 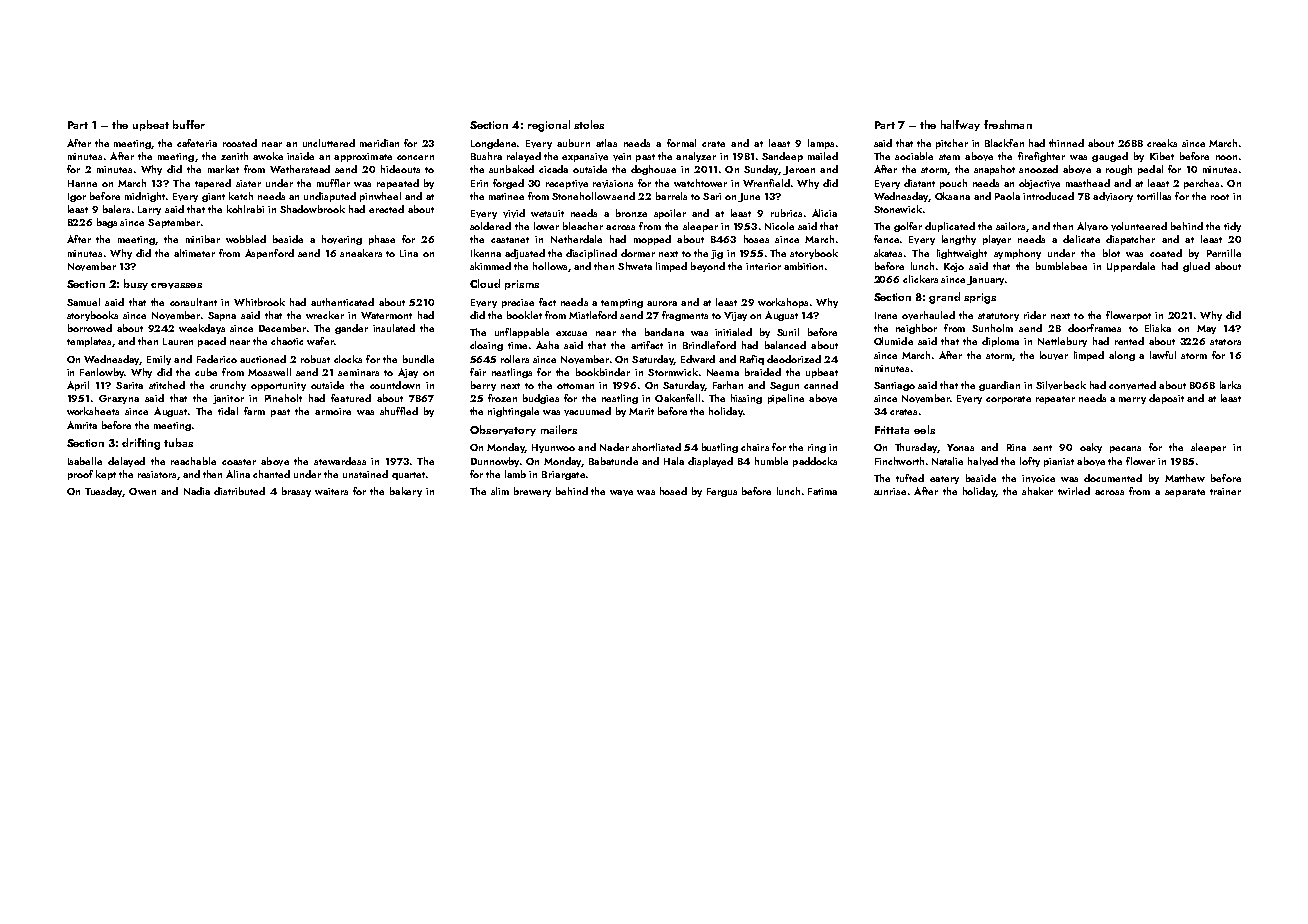 I want to click on minibar, so click(x=203, y=239).
